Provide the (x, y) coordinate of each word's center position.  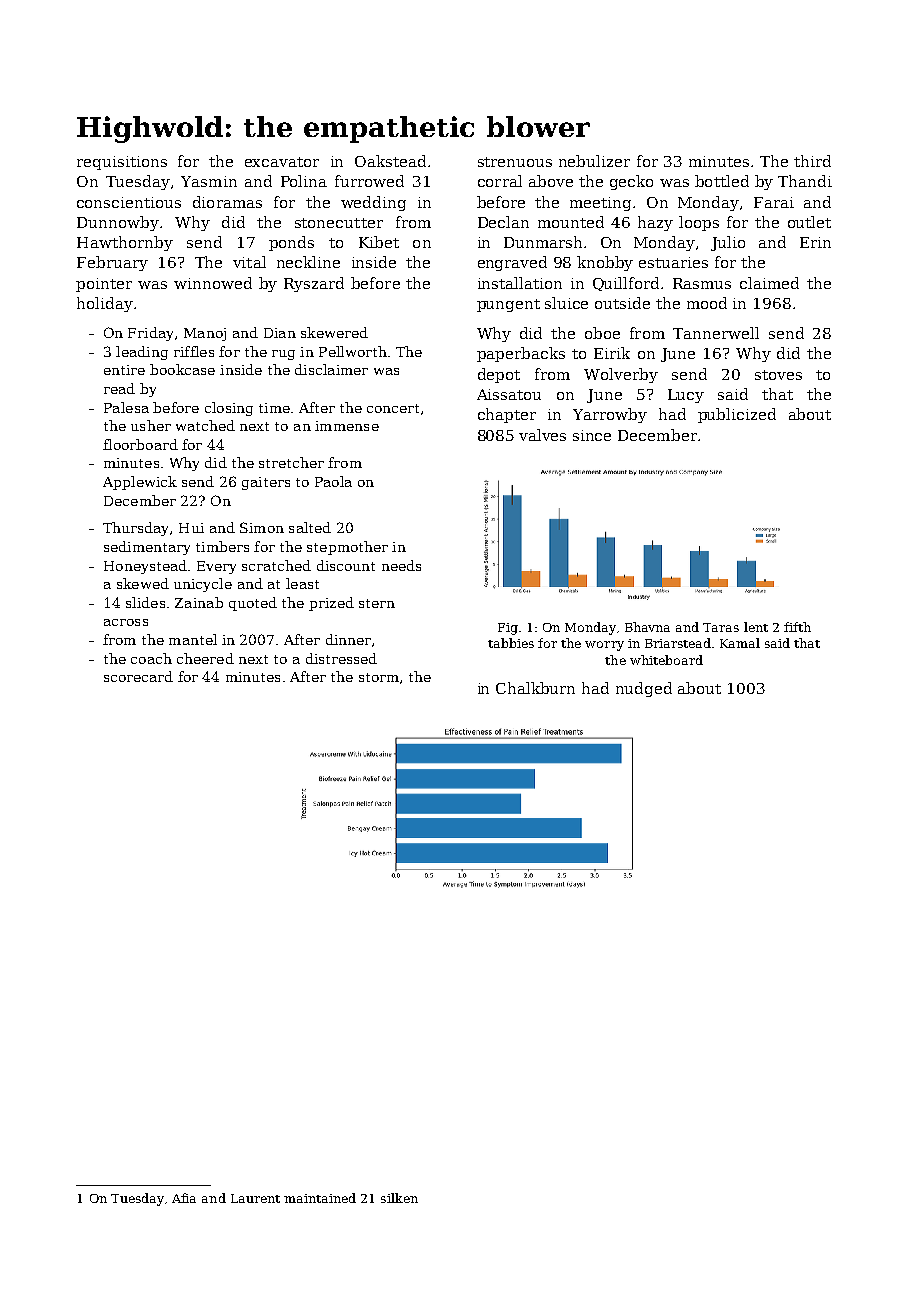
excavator (282, 162)
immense (347, 426)
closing (229, 409)
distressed (341, 658)
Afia (184, 1198)
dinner (348, 639)
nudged (644, 689)
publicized (737, 415)
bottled (722, 181)
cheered (205, 658)
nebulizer (594, 161)
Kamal (740, 643)
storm (379, 677)
